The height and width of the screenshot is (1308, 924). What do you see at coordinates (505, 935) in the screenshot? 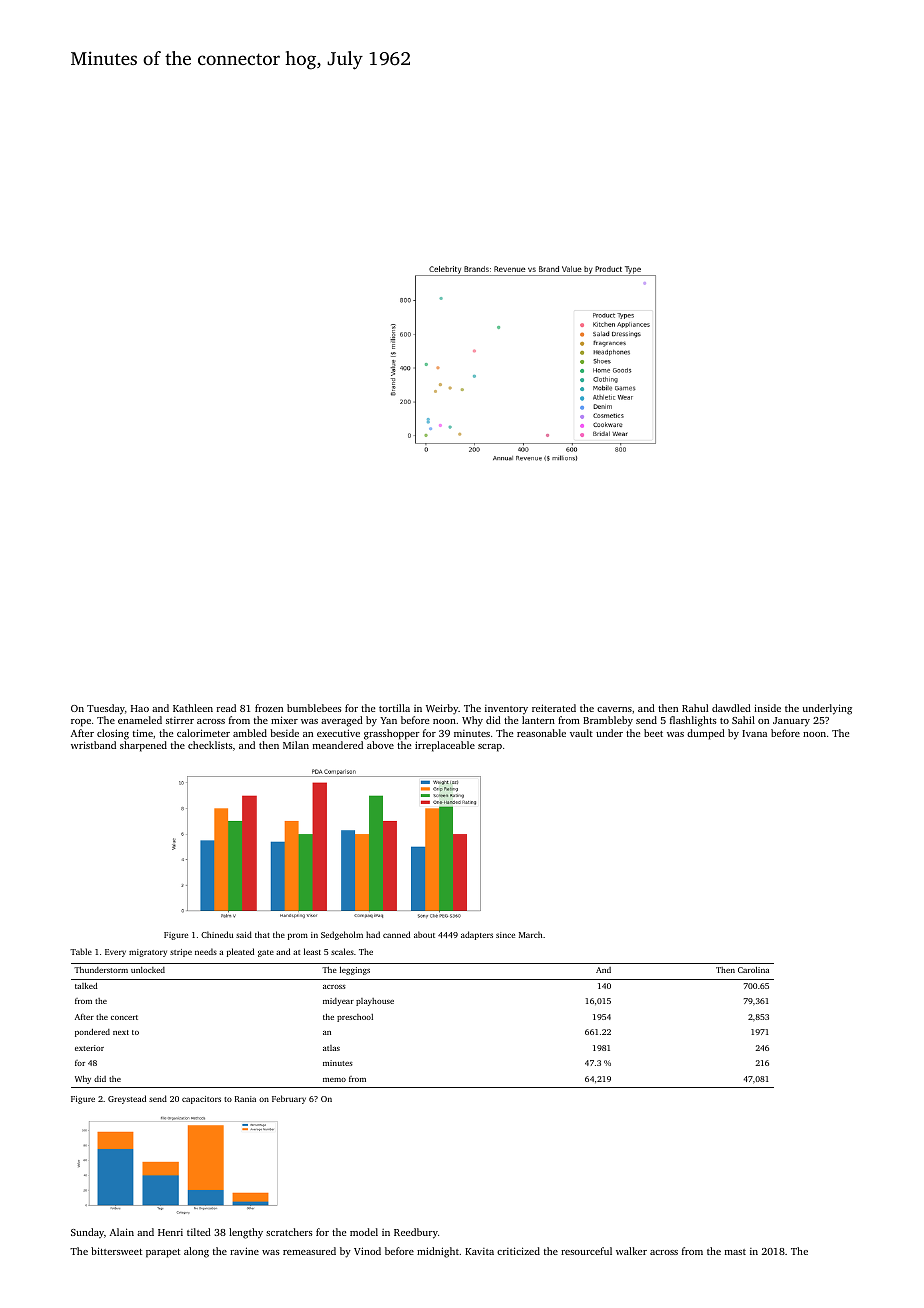
I see `since` at bounding box center [505, 935].
